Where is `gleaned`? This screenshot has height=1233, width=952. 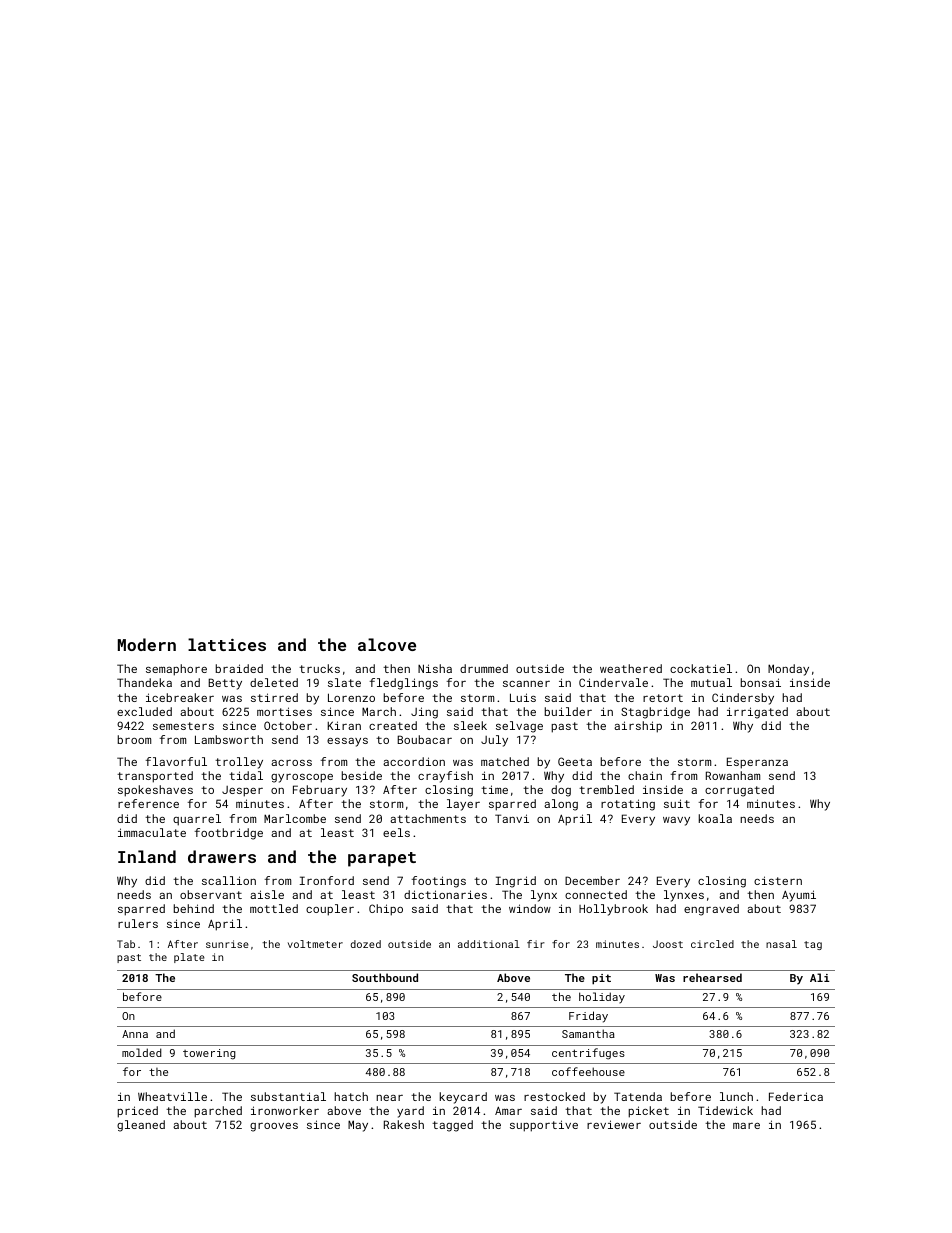 gleaned is located at coordinates (141, 1126).
